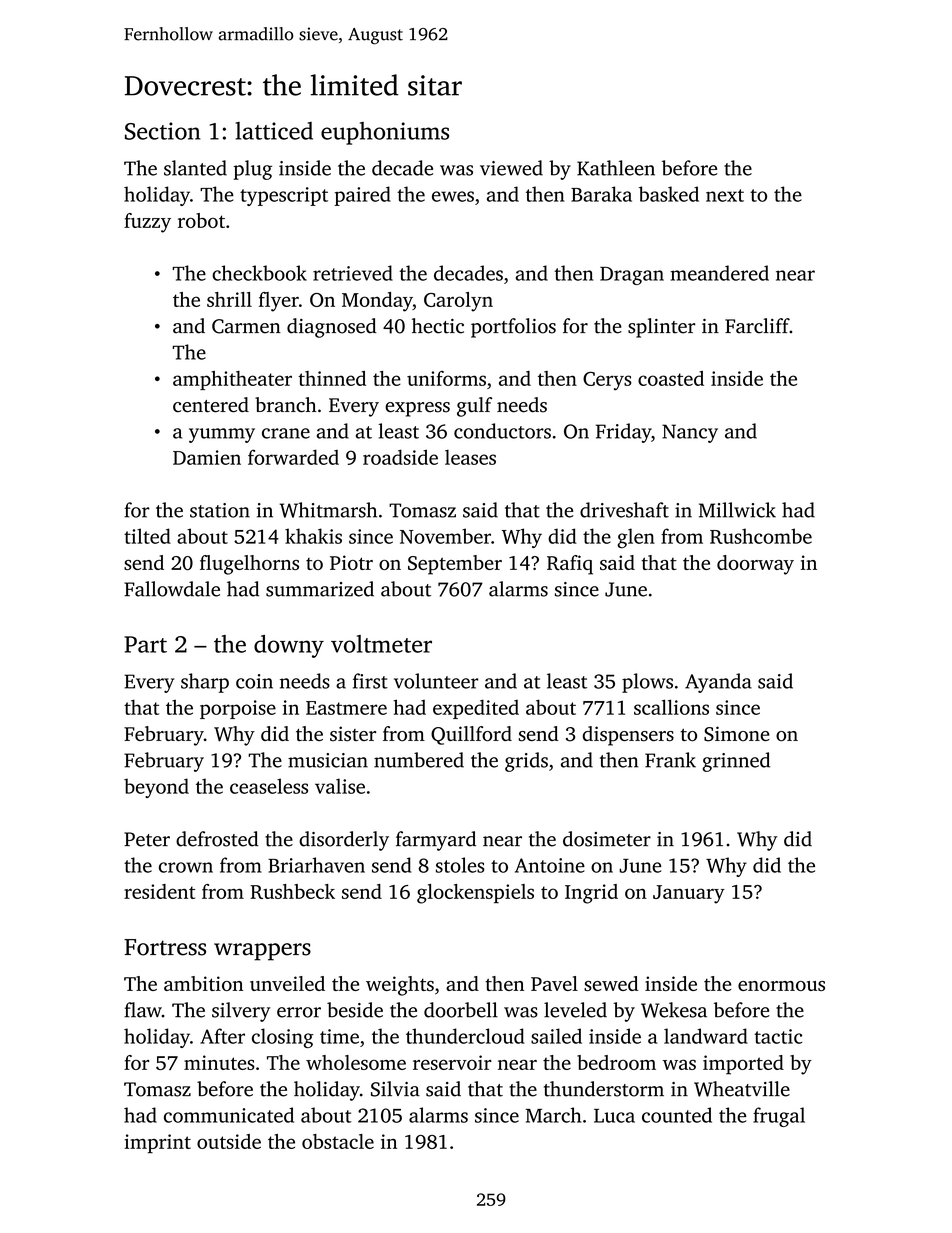  What do you see at coordinates (338, 1141) in the screenshot?
I see `obstacle` at bounding box center [338, 1141].
